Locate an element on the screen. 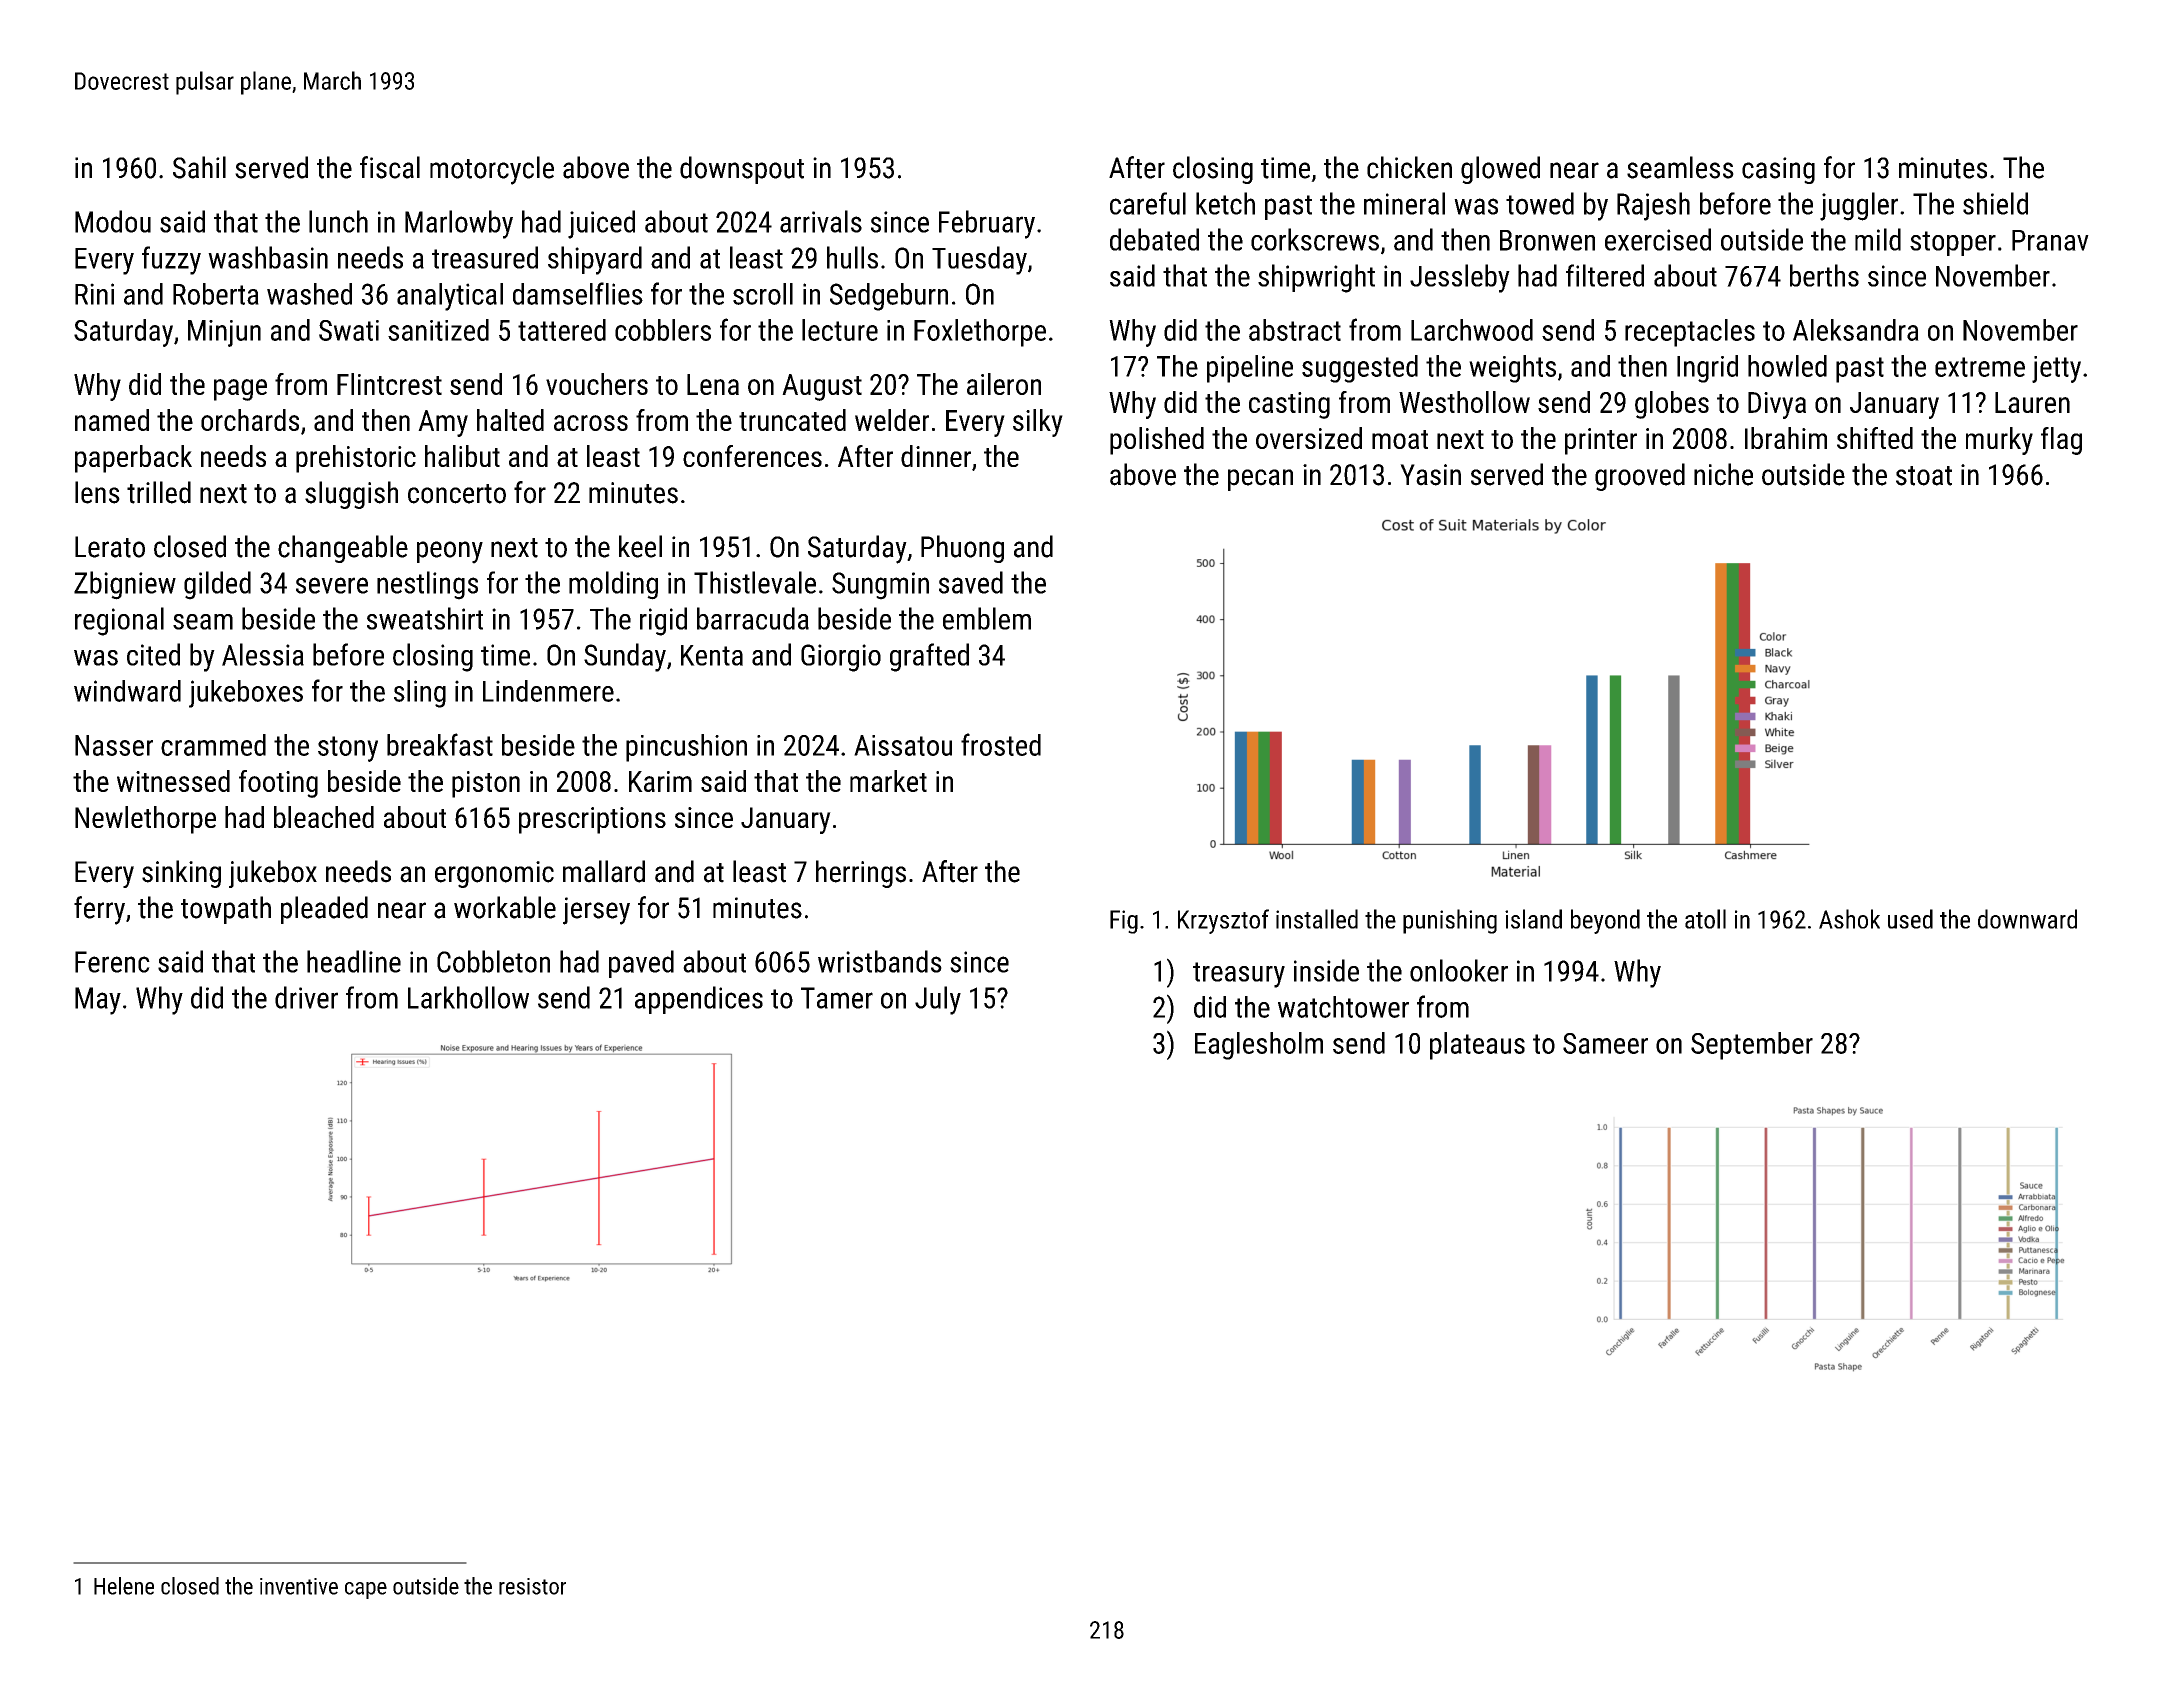 This screenshot has width=2178, height=1683. windward is located at coordinates (127, 691).
